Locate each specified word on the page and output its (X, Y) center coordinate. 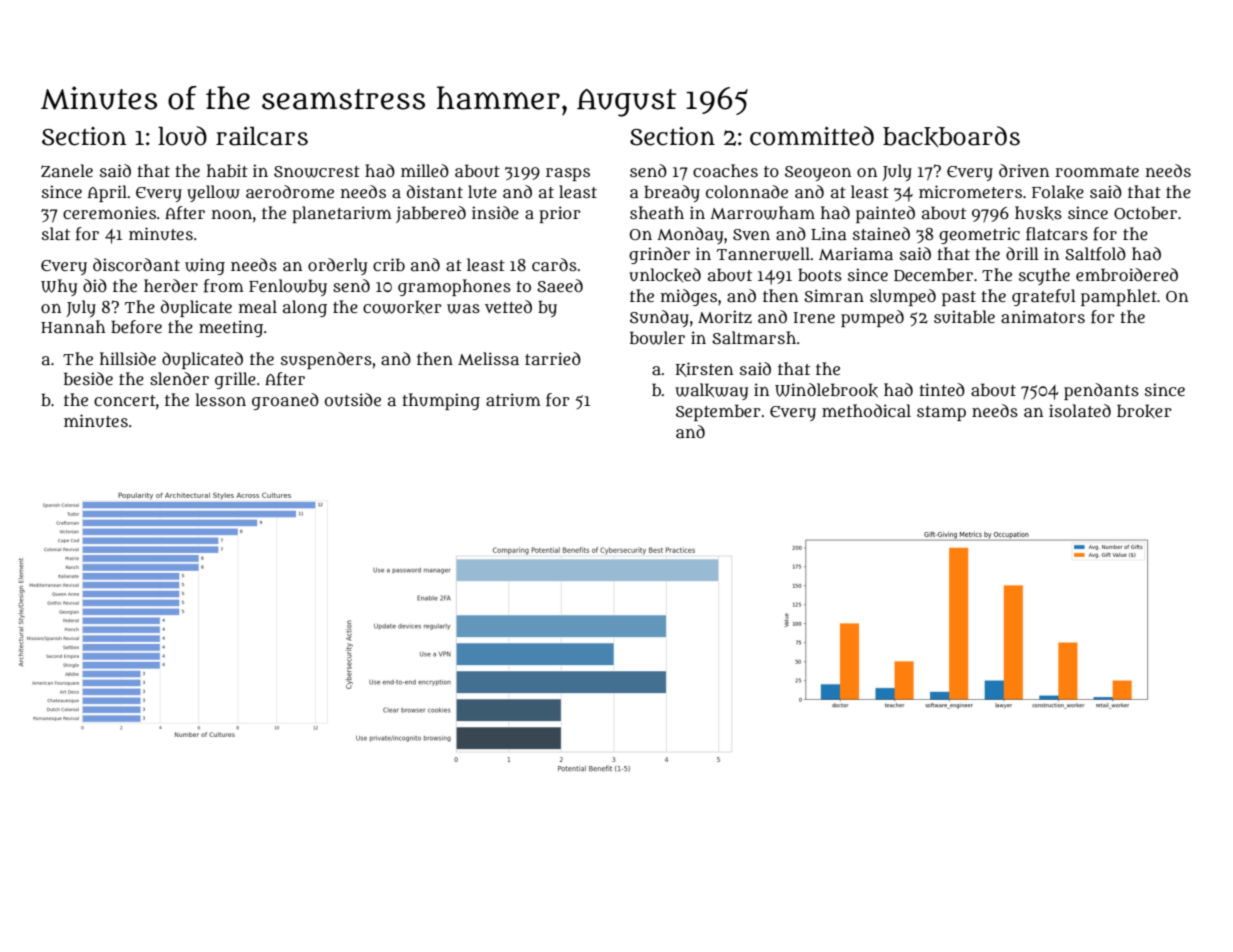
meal (258, 306)
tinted (942, 389)
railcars (262, 136)
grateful (1044, 297)
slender (179, 378)
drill (1022, 253)
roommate (1097, 171)
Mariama (856, 253)
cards (554, 264)
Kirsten (704, 369)
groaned (285, 401)
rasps (568, 174)
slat (56, 233)
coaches (725, 170)
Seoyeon (818, 173)
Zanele (67, 171)
